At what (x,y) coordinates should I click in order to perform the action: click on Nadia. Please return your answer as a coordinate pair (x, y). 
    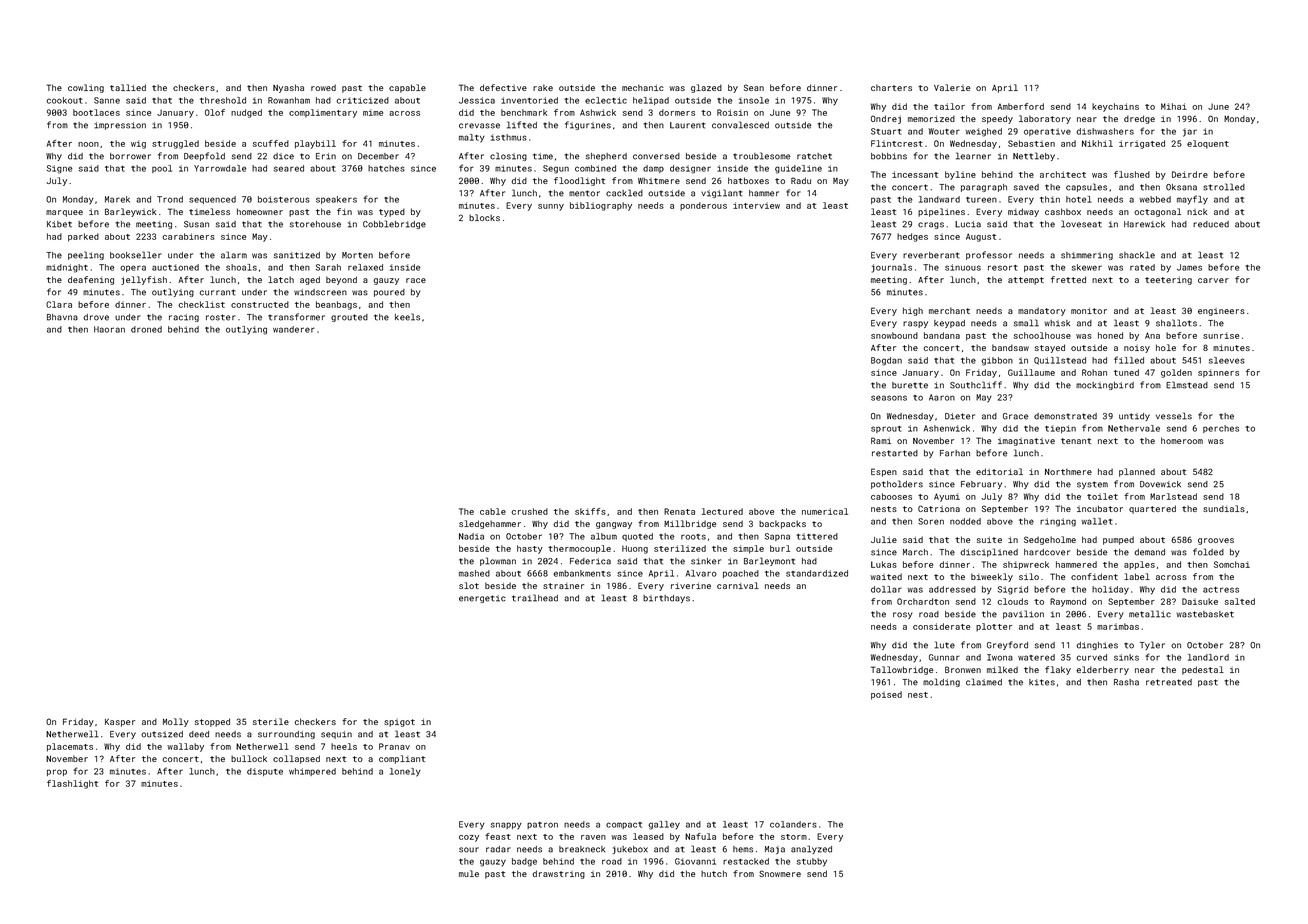
    Looking at the image, I should click on (471, 536).
